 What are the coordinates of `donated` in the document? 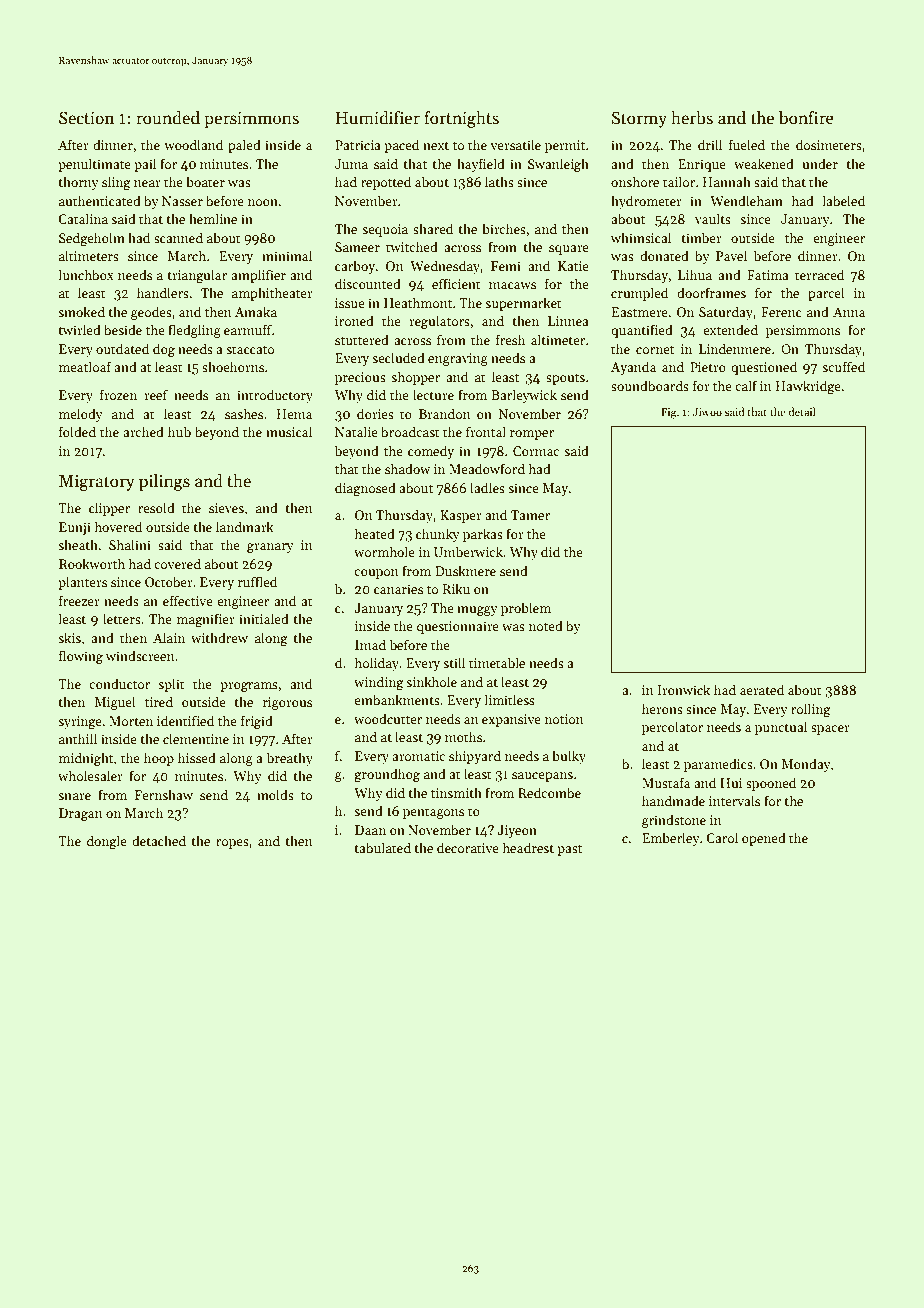 It's located at (664, 255).
